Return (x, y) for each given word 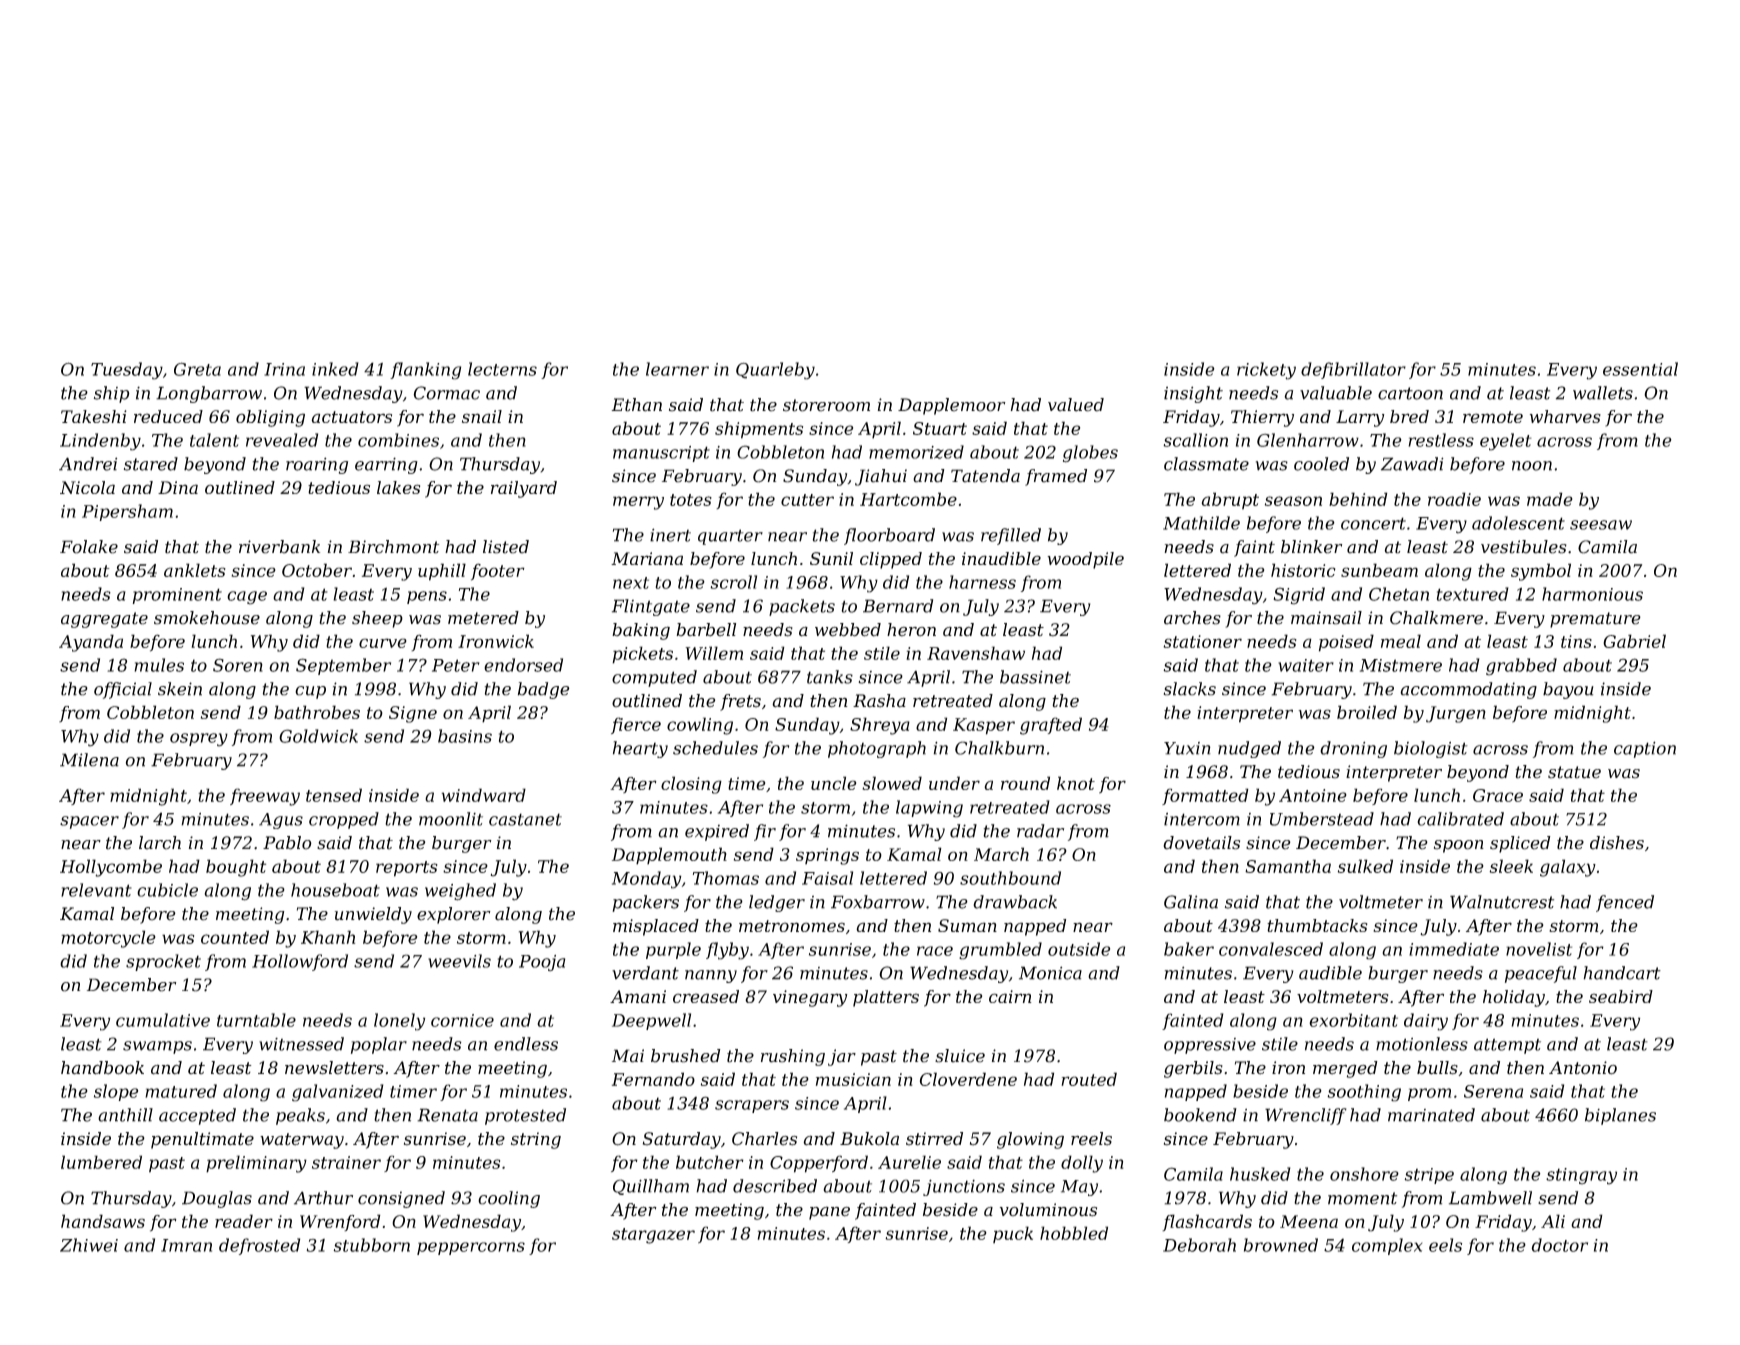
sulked (1365, 866)
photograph (877, 749)
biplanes (1620, 1116)
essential (1640, 369)
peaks (300, 1116)
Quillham (651, 1187)
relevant (96, 890)
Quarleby (775, 371)
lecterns (502, 369)
